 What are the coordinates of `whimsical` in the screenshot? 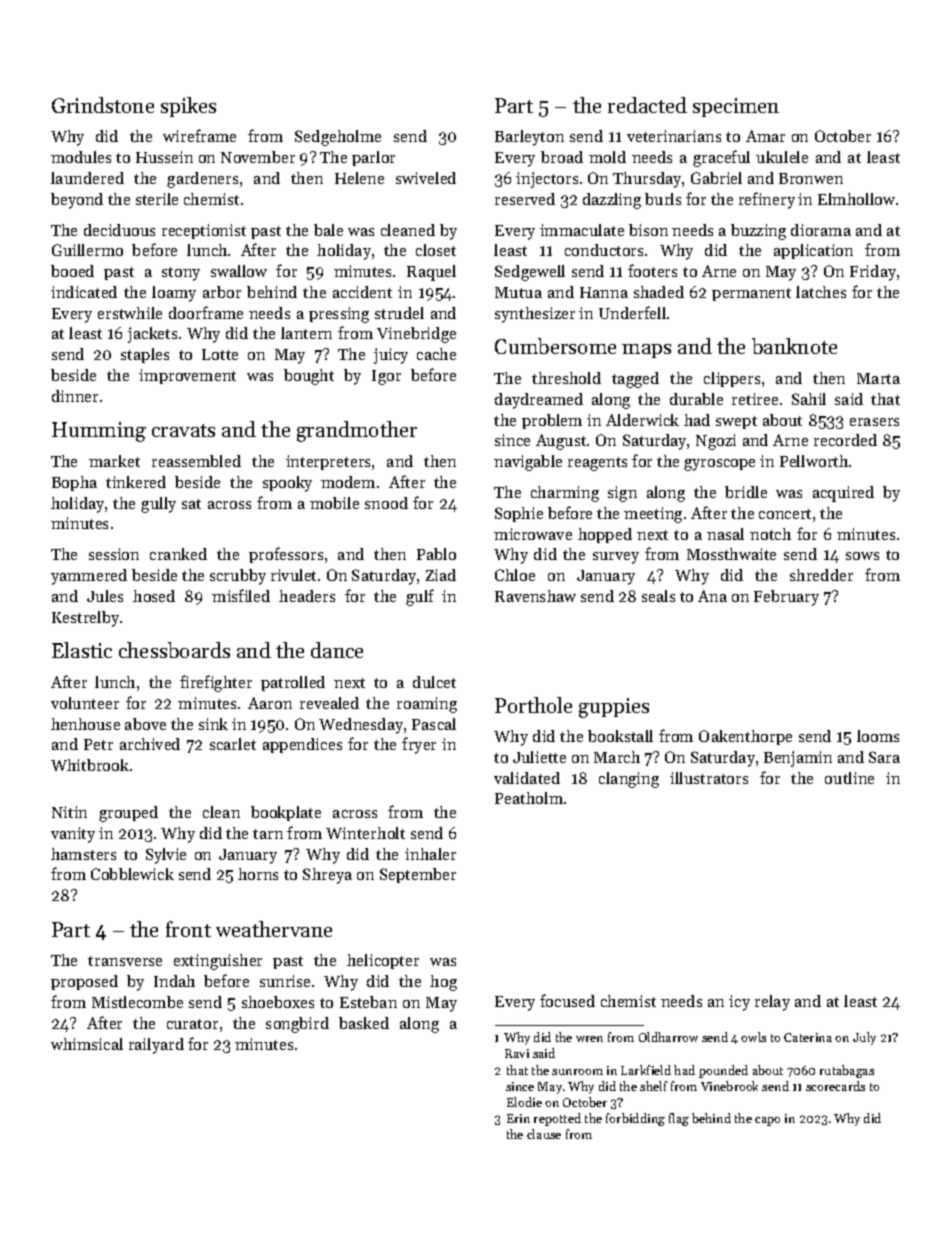 It's located at (87, 1044).
